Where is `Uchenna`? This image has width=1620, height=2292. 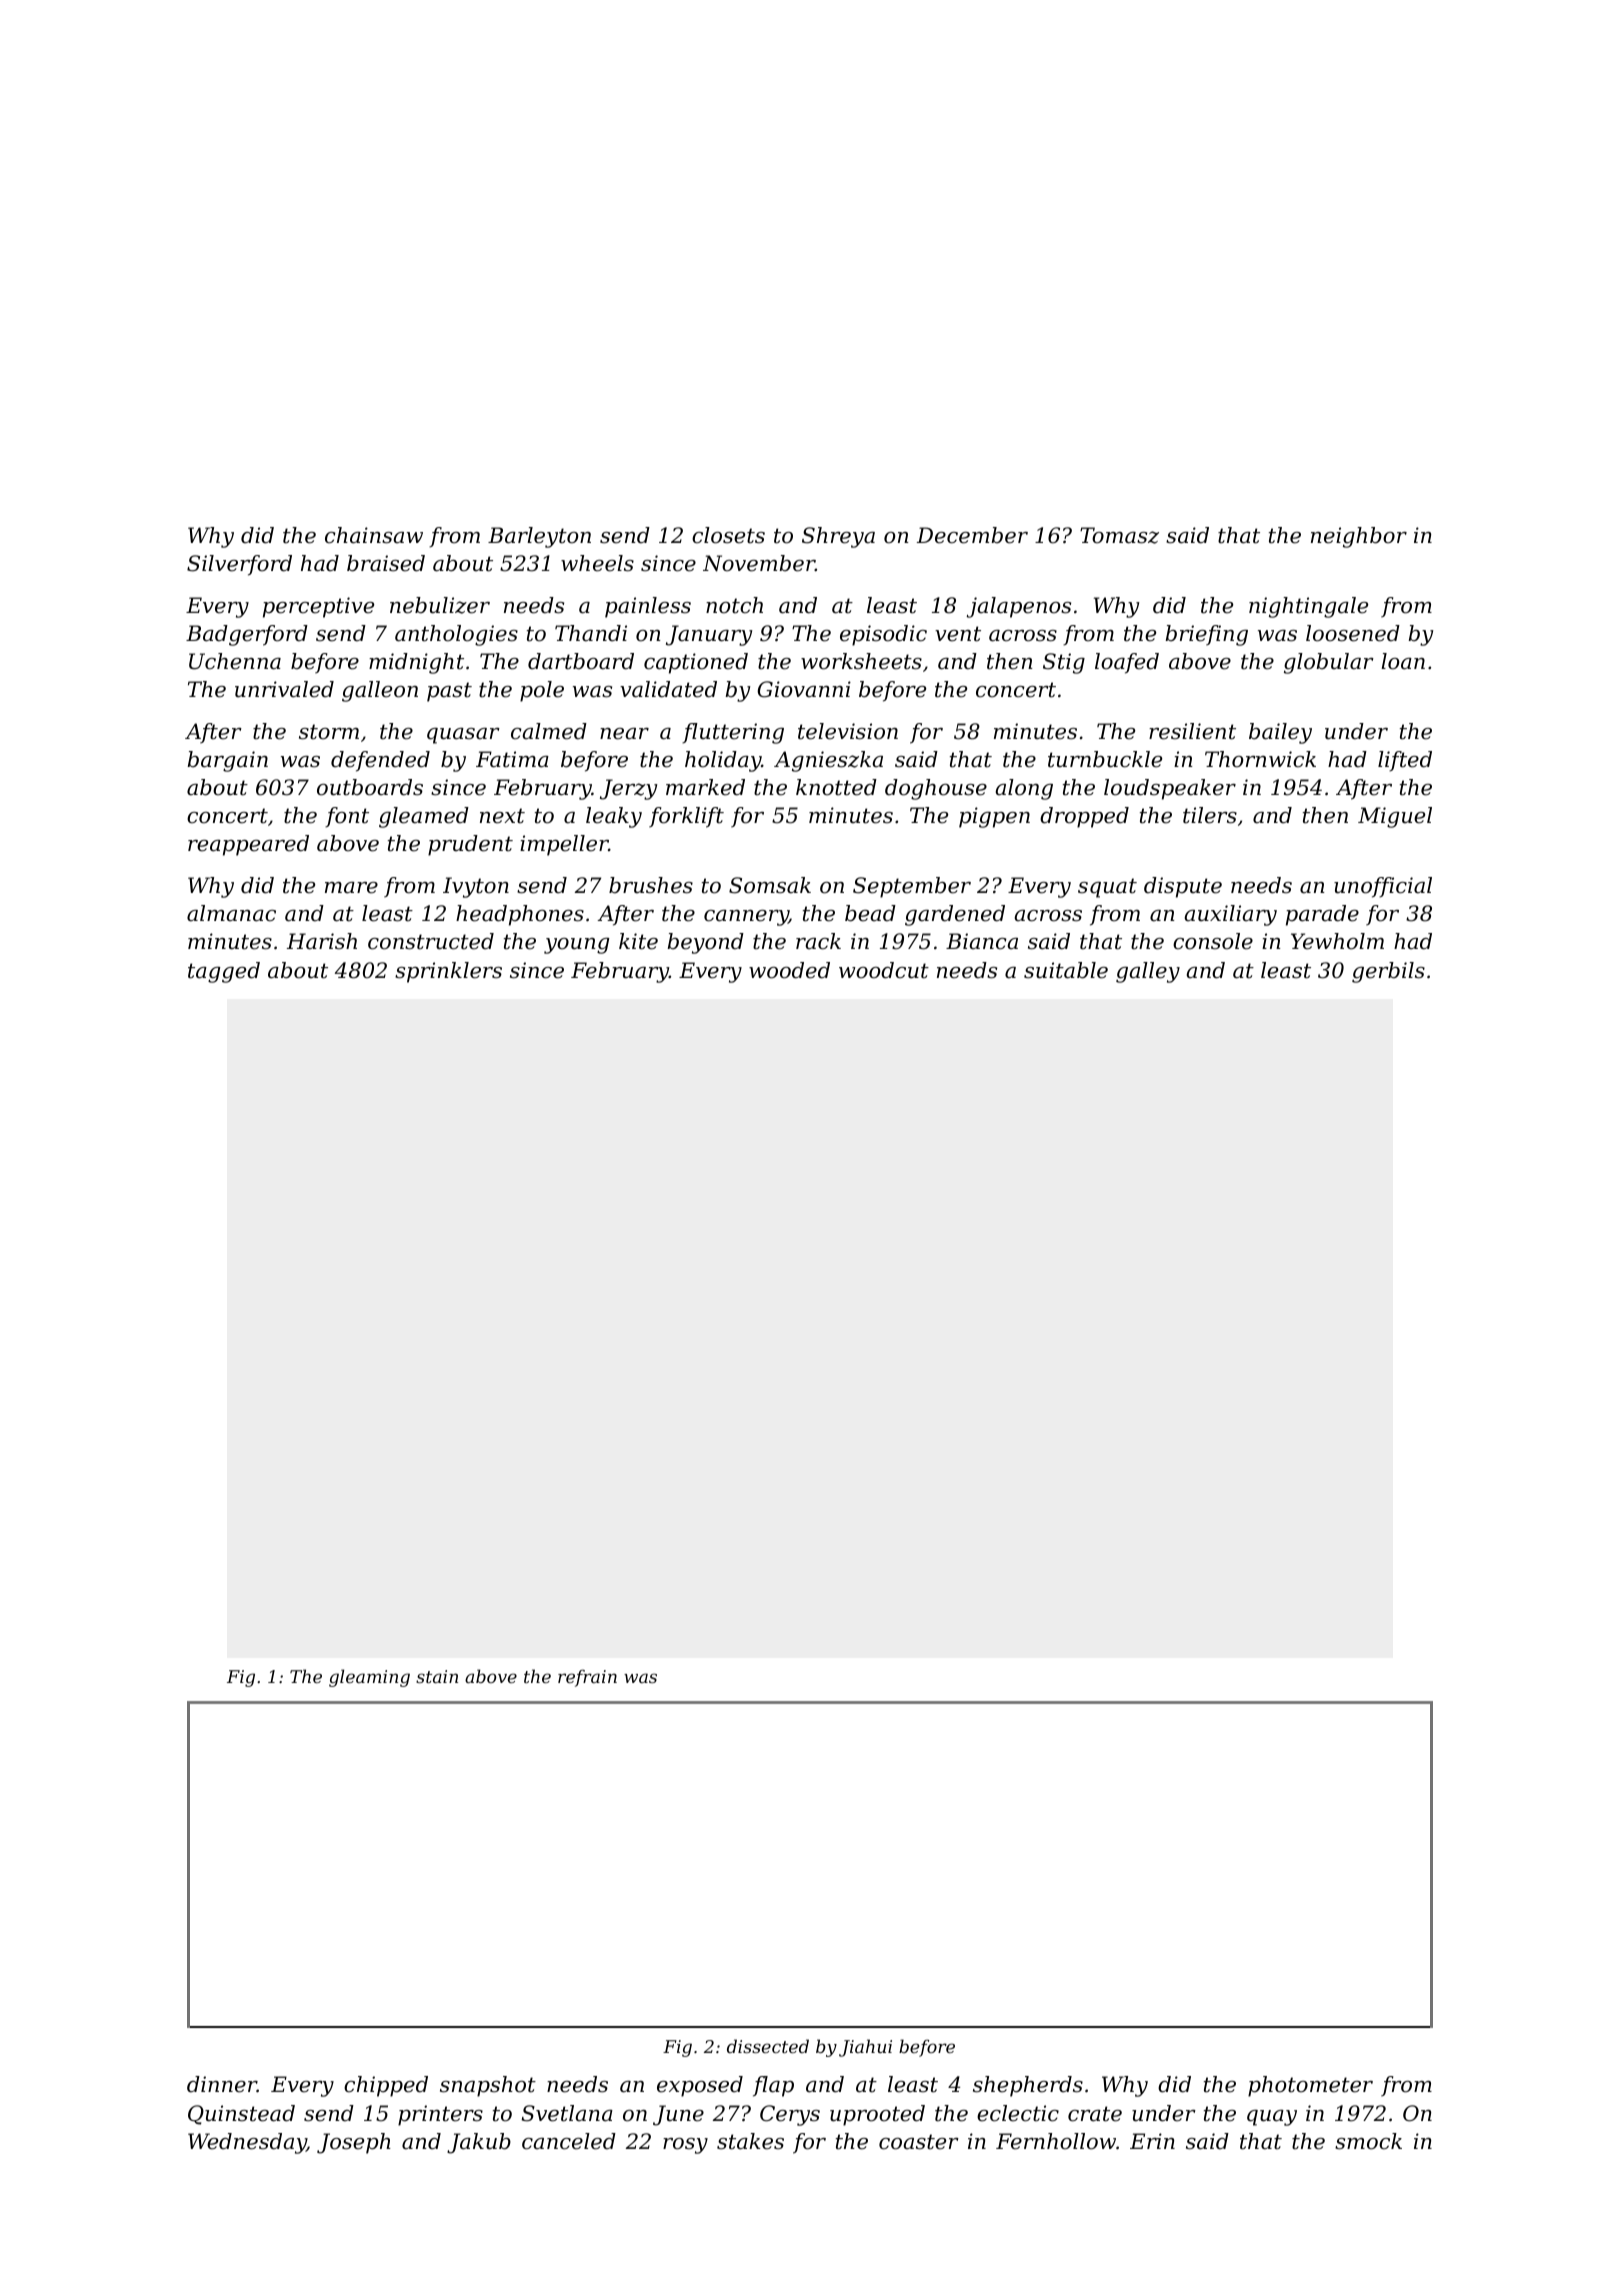
Uchenna is located at coordinates (235, 661).
